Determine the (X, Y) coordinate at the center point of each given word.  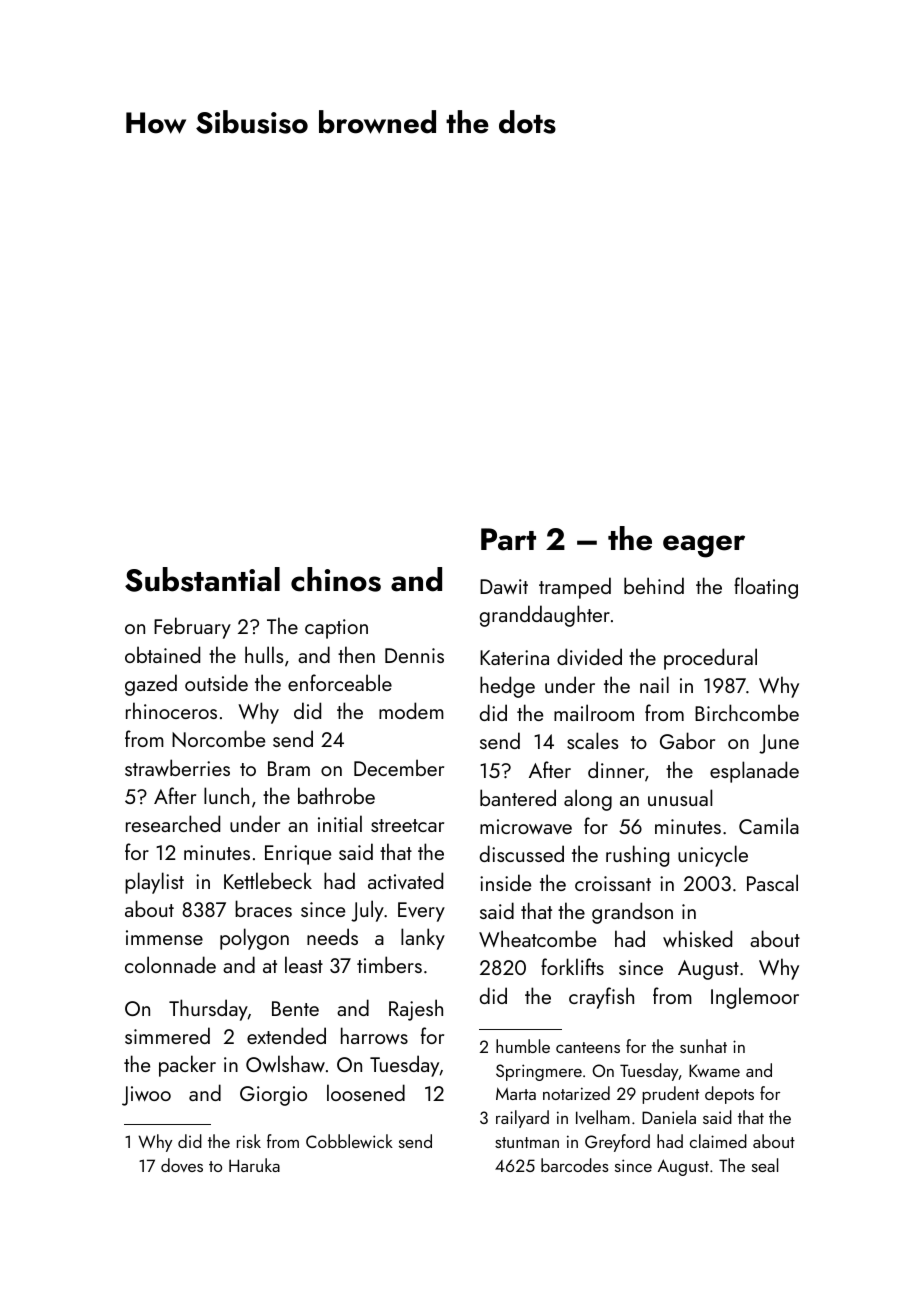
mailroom (594, 712)
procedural (710, 659)
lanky (423, 939)
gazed (151, 685)
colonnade (170, 964)
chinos (336, 579)
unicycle (713, 856)
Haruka (254, 1165)
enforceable (340, 682)
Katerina (514, 657)
